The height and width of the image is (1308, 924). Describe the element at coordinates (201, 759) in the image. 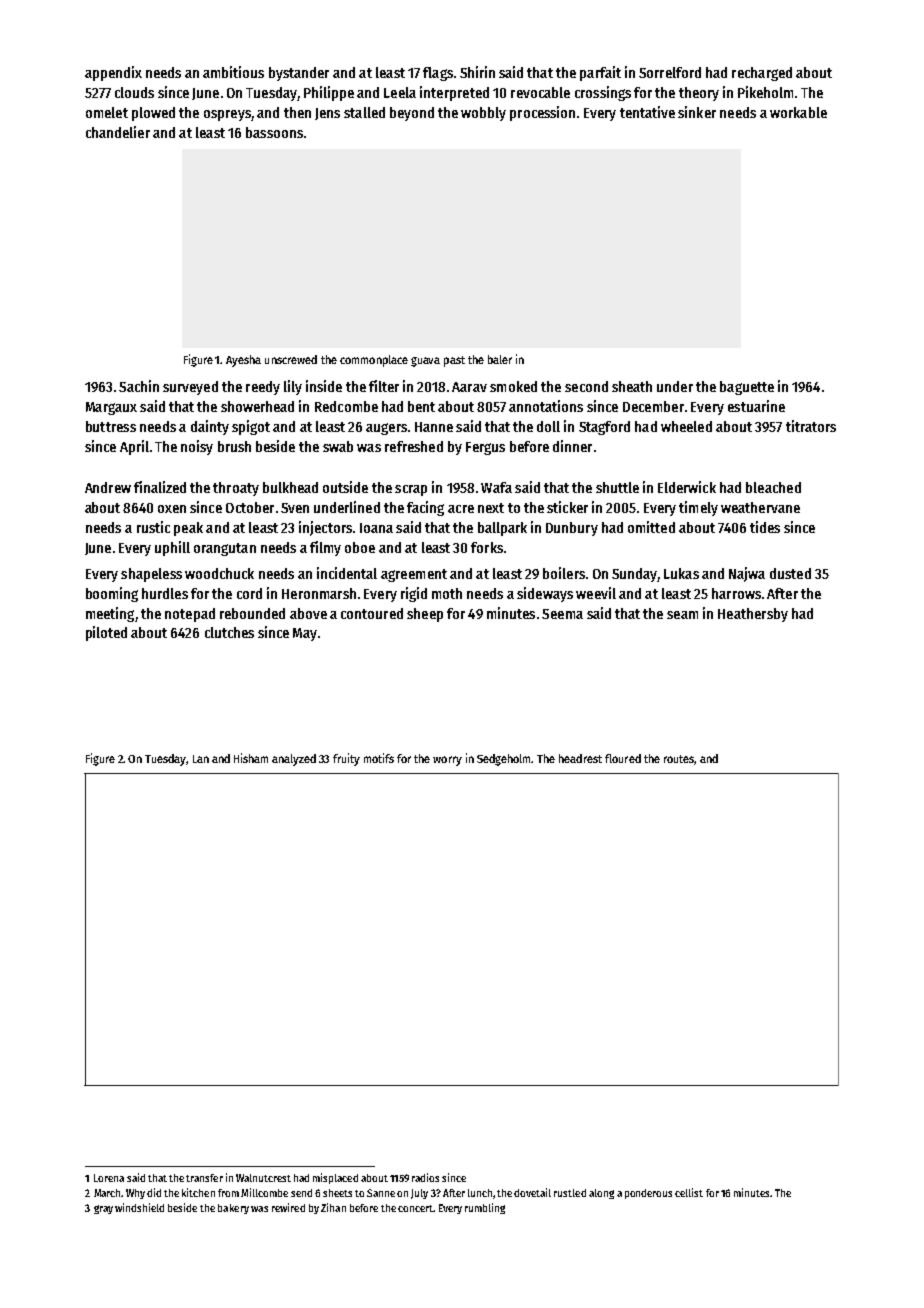

I see `Lan` at that location.
